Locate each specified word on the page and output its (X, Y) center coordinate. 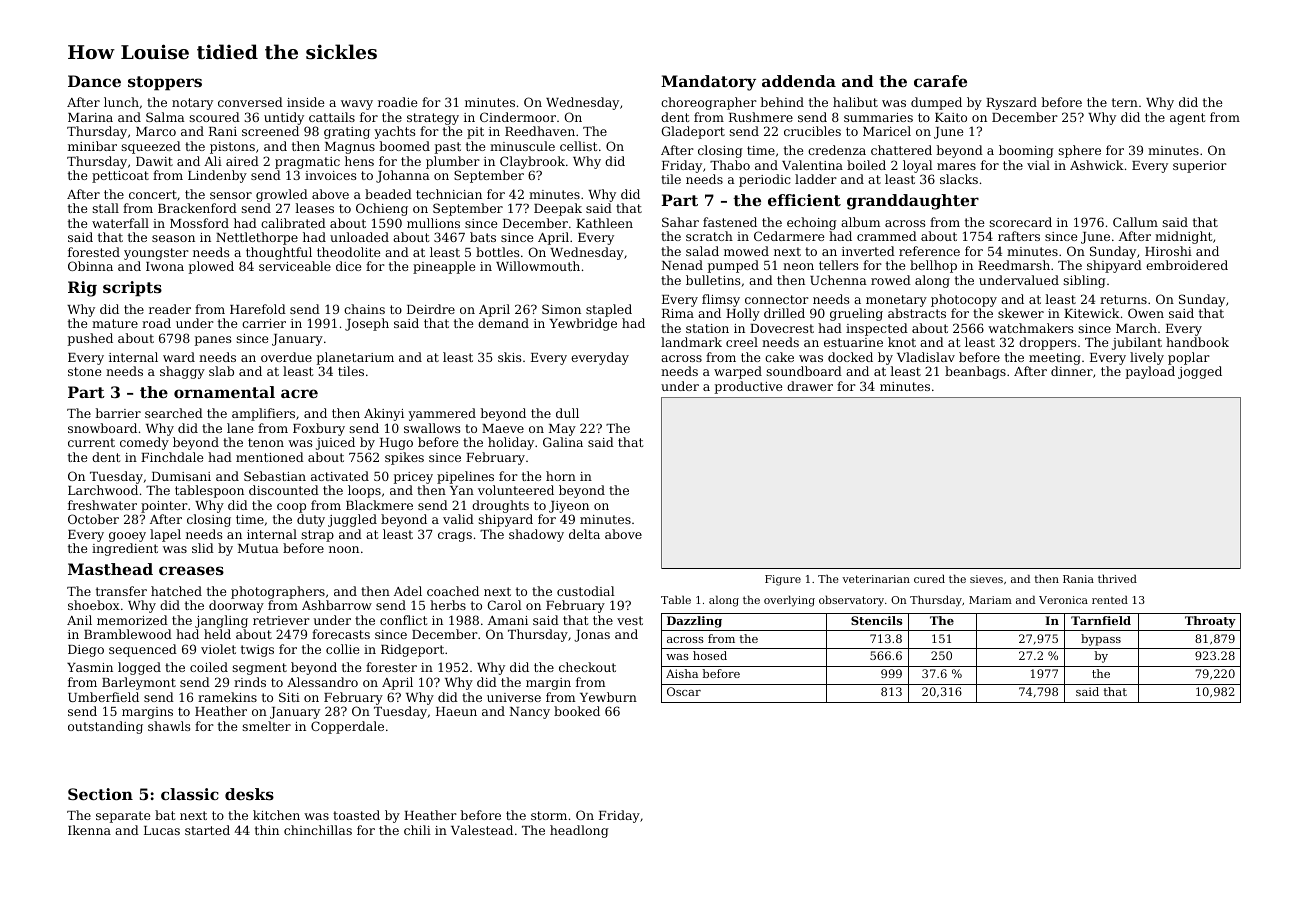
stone (84, 371)
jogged (1200, 372)
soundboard (804, 371)
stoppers (165, 83)
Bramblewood (128, 634)
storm (549, 815)
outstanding (105, 727)
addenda (799, 81)
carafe (940, 81)
